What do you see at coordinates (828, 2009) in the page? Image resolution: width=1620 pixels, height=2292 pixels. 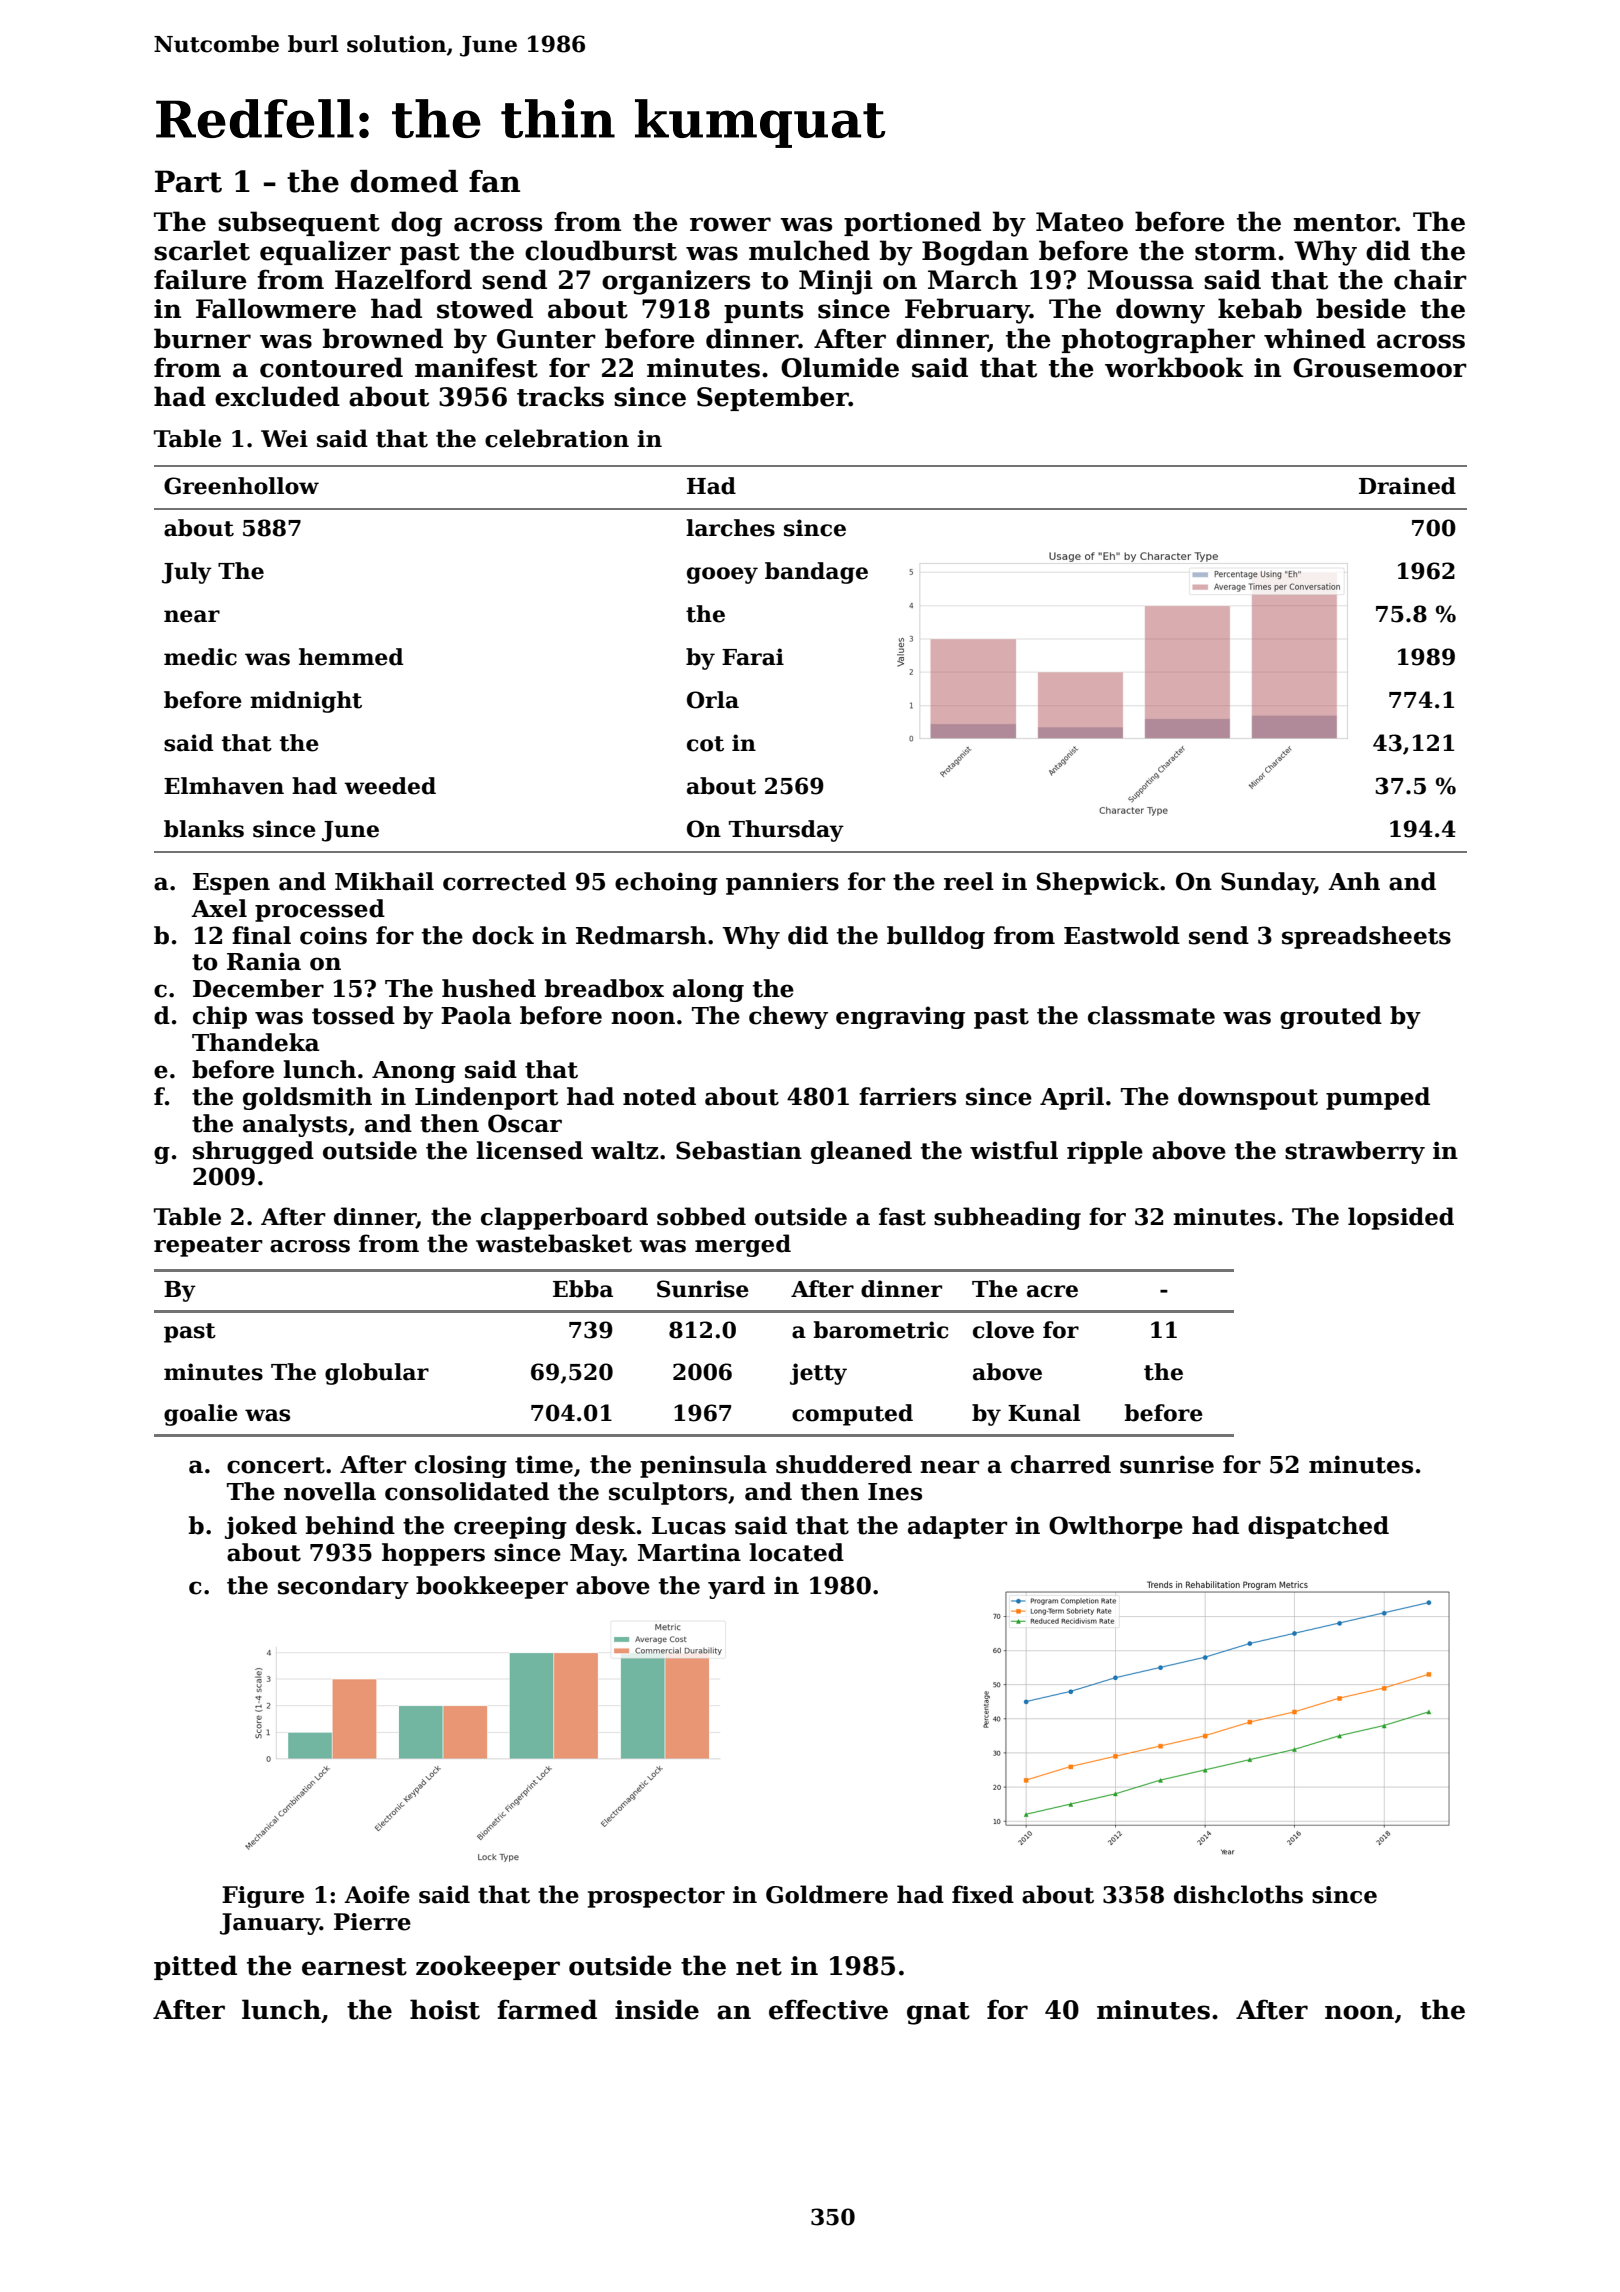 I see `effective` at bounding box center [828, 2009].
